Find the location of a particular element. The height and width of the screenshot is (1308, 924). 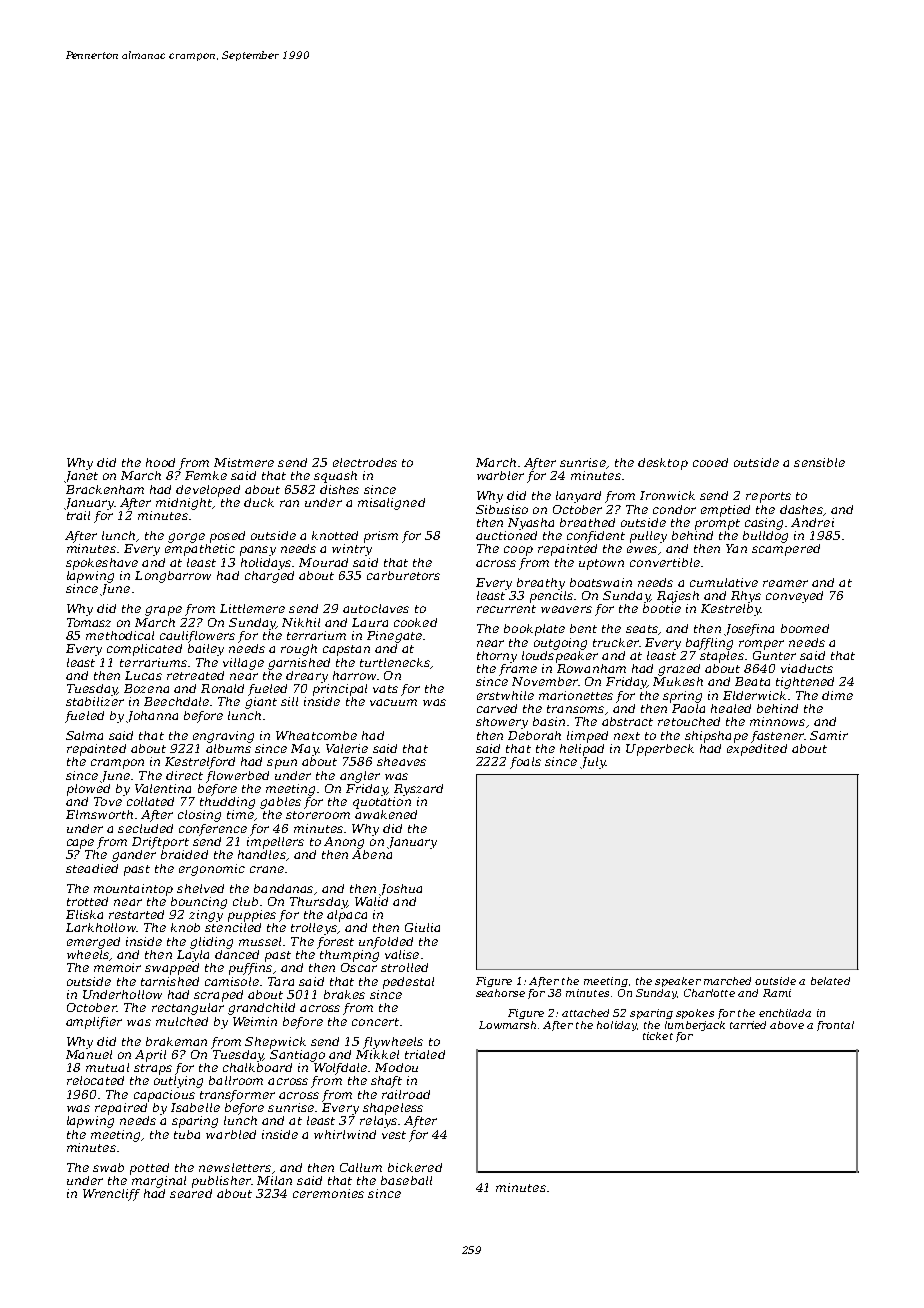

trialed is located at coordinates (425, 1054).
